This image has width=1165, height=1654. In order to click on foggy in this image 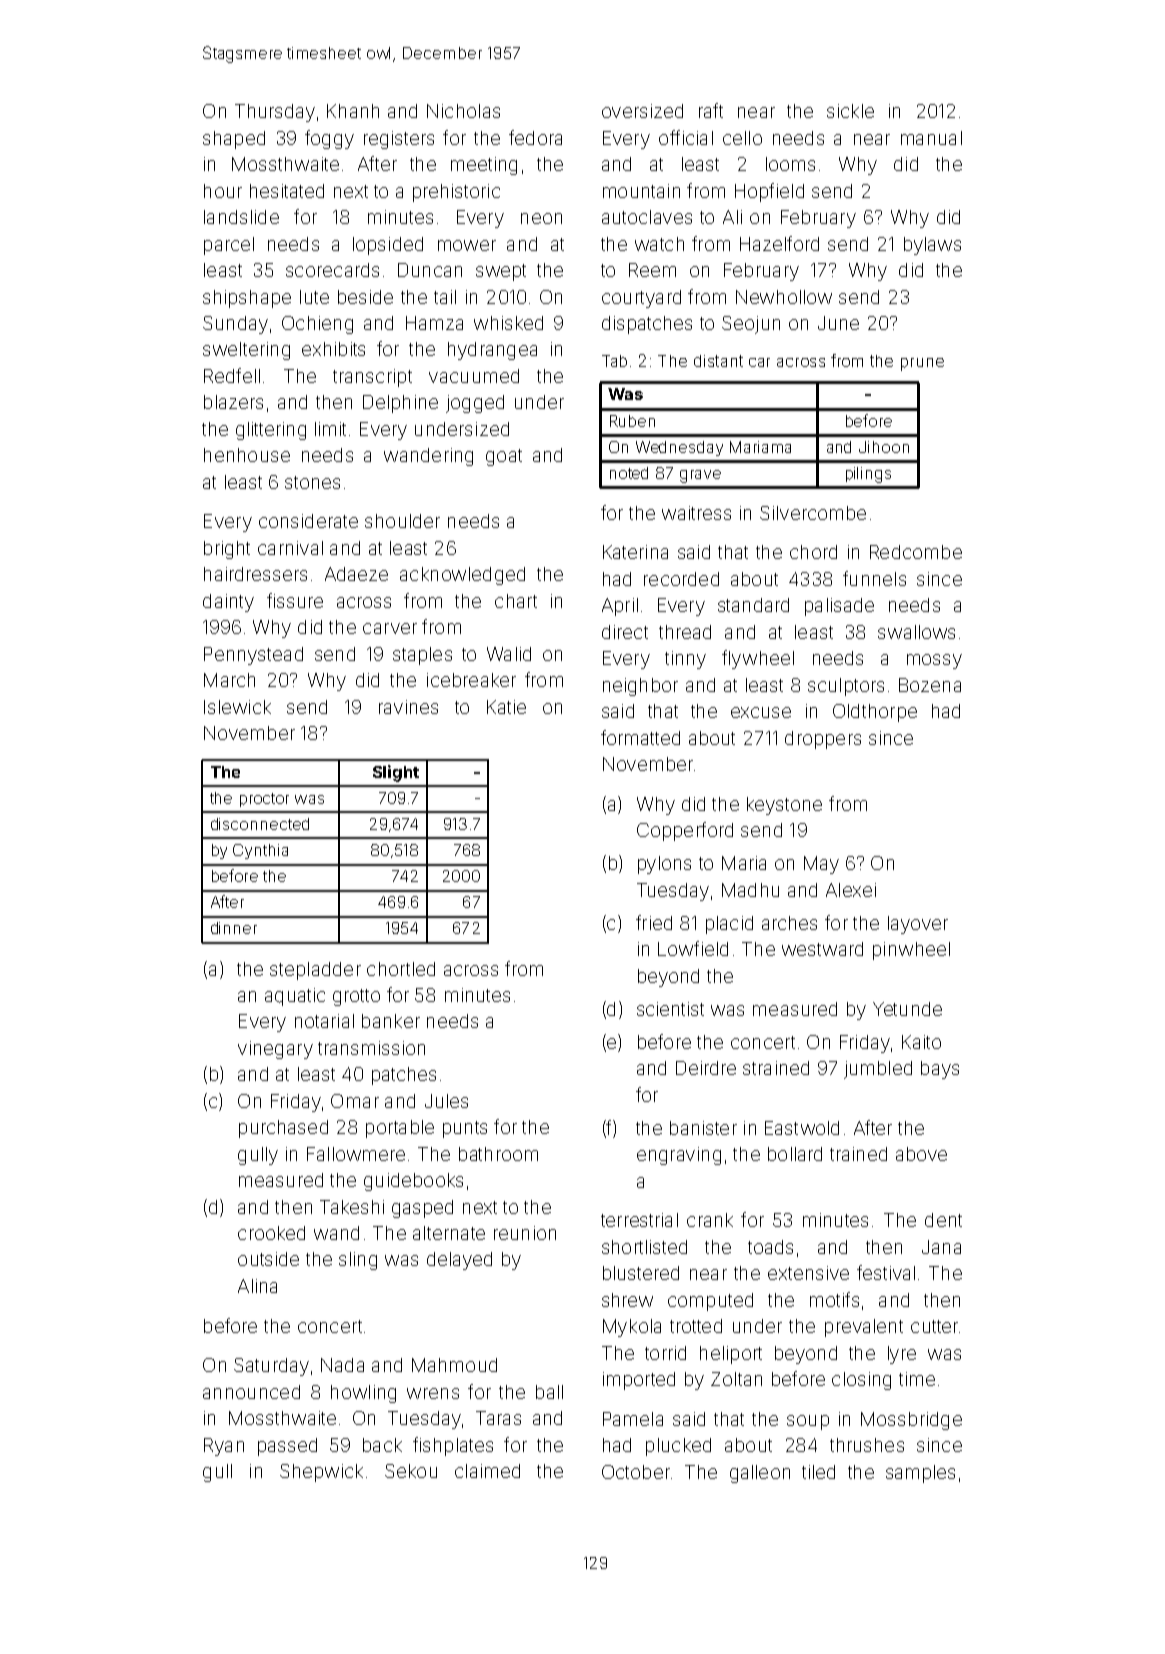, I will do `click(329, 139)`.
